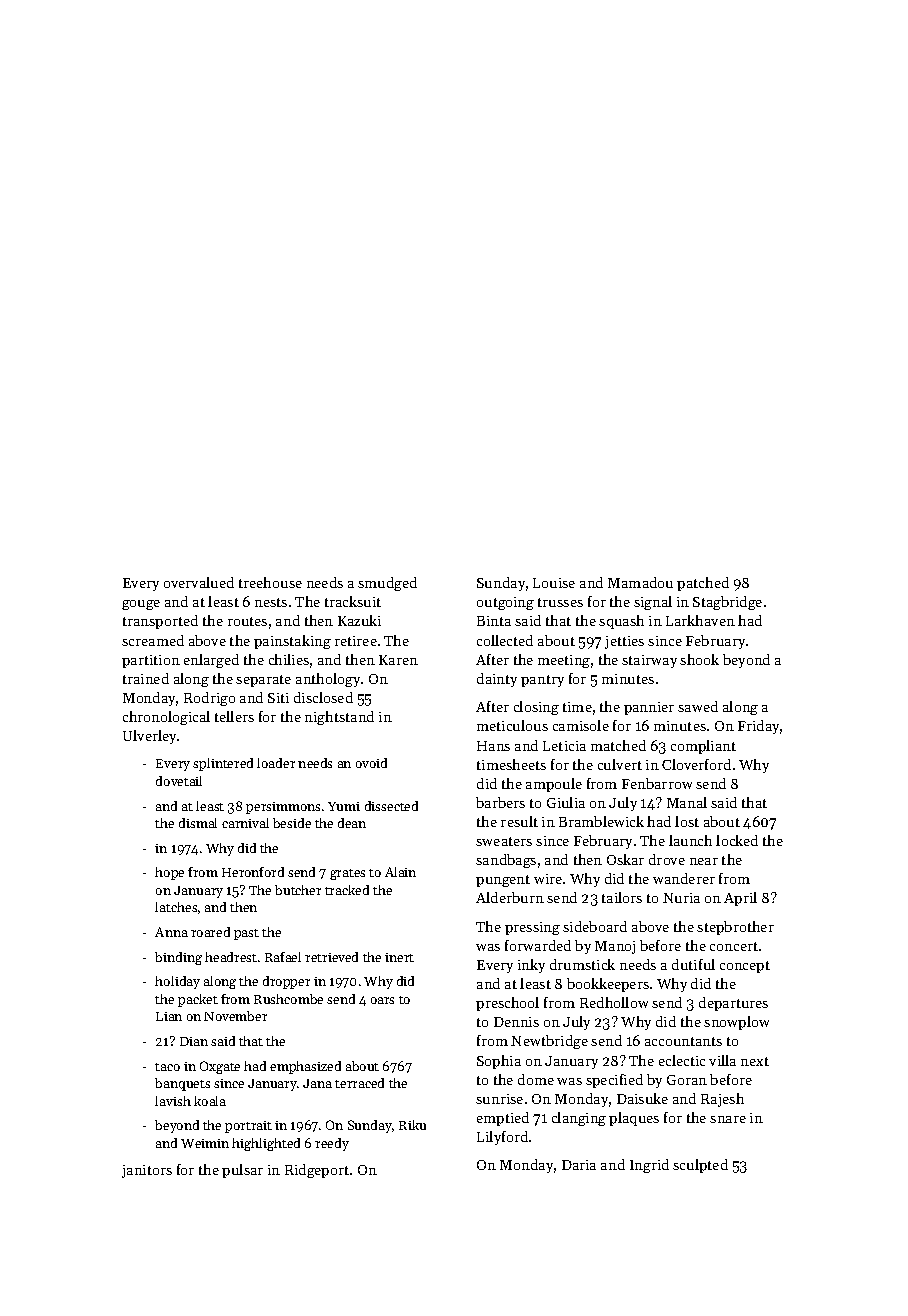  I want to click on dainty, so click(497, 680).
